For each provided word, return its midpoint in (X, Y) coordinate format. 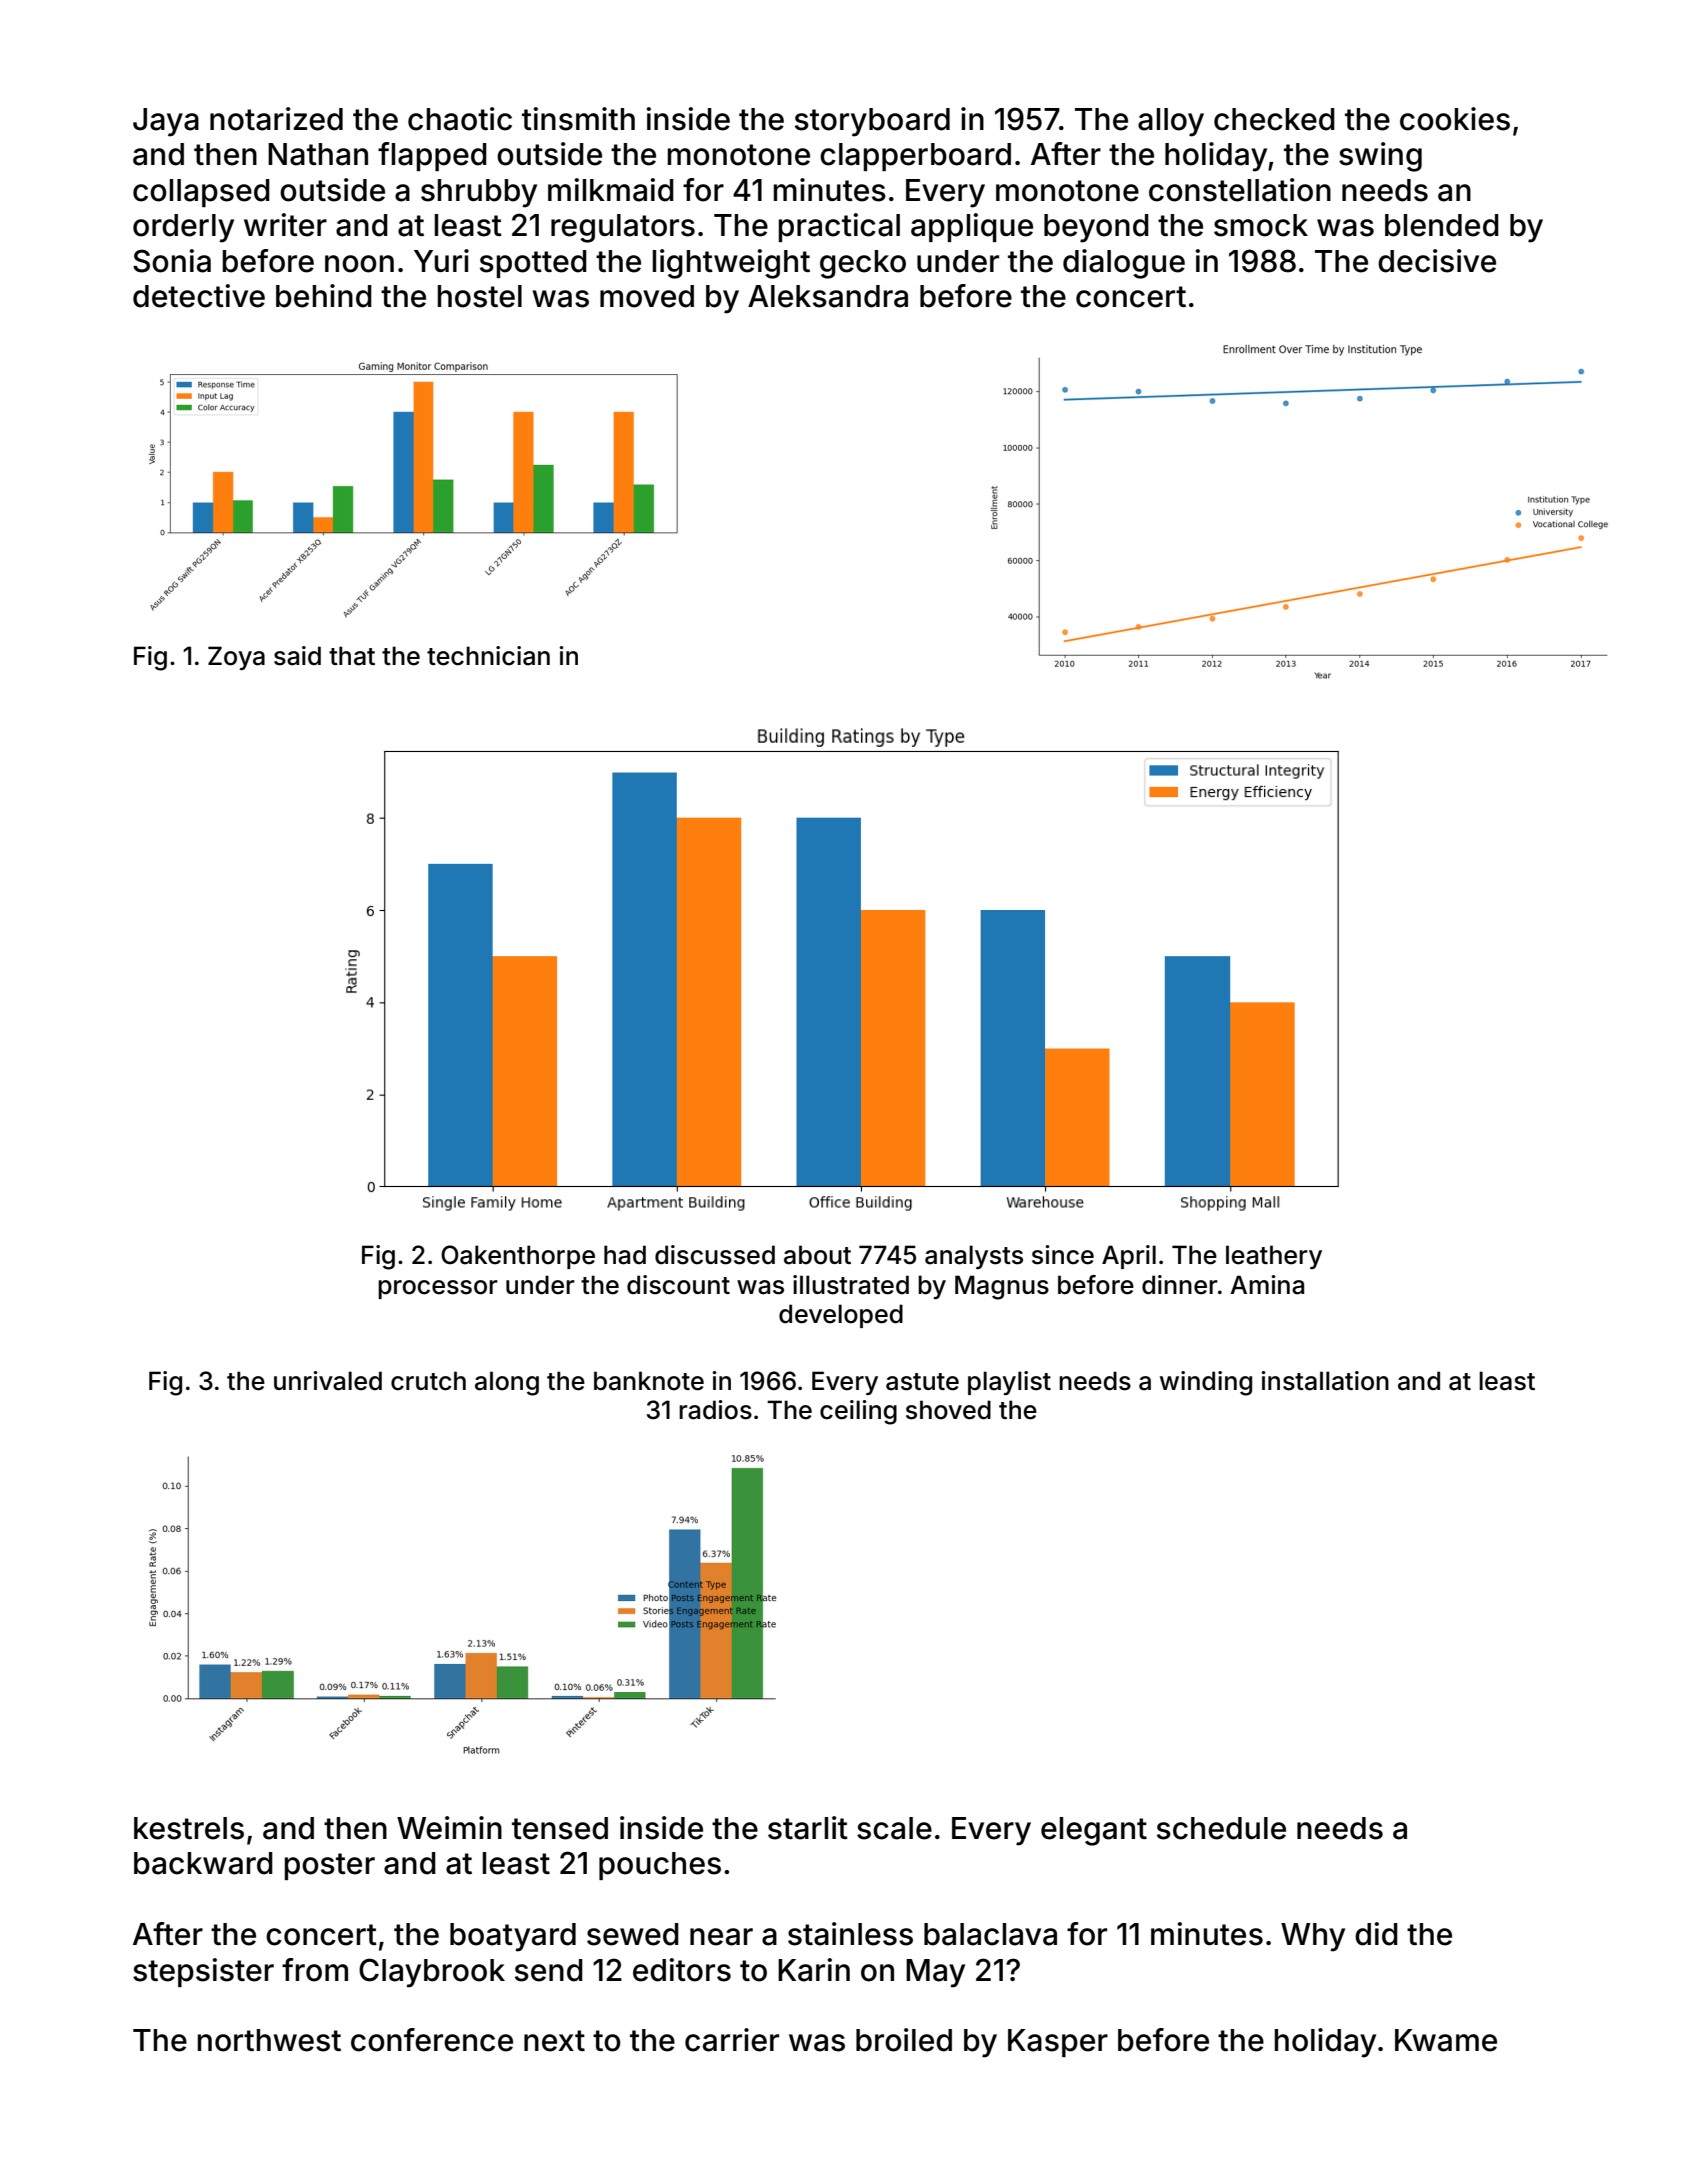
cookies (1455, 119)
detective (199, 296)
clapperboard (915, 157)
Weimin (449, 1828)
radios (715, 1410)
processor (438, 1289)
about (817, 1255)
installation (1325, 1381)
